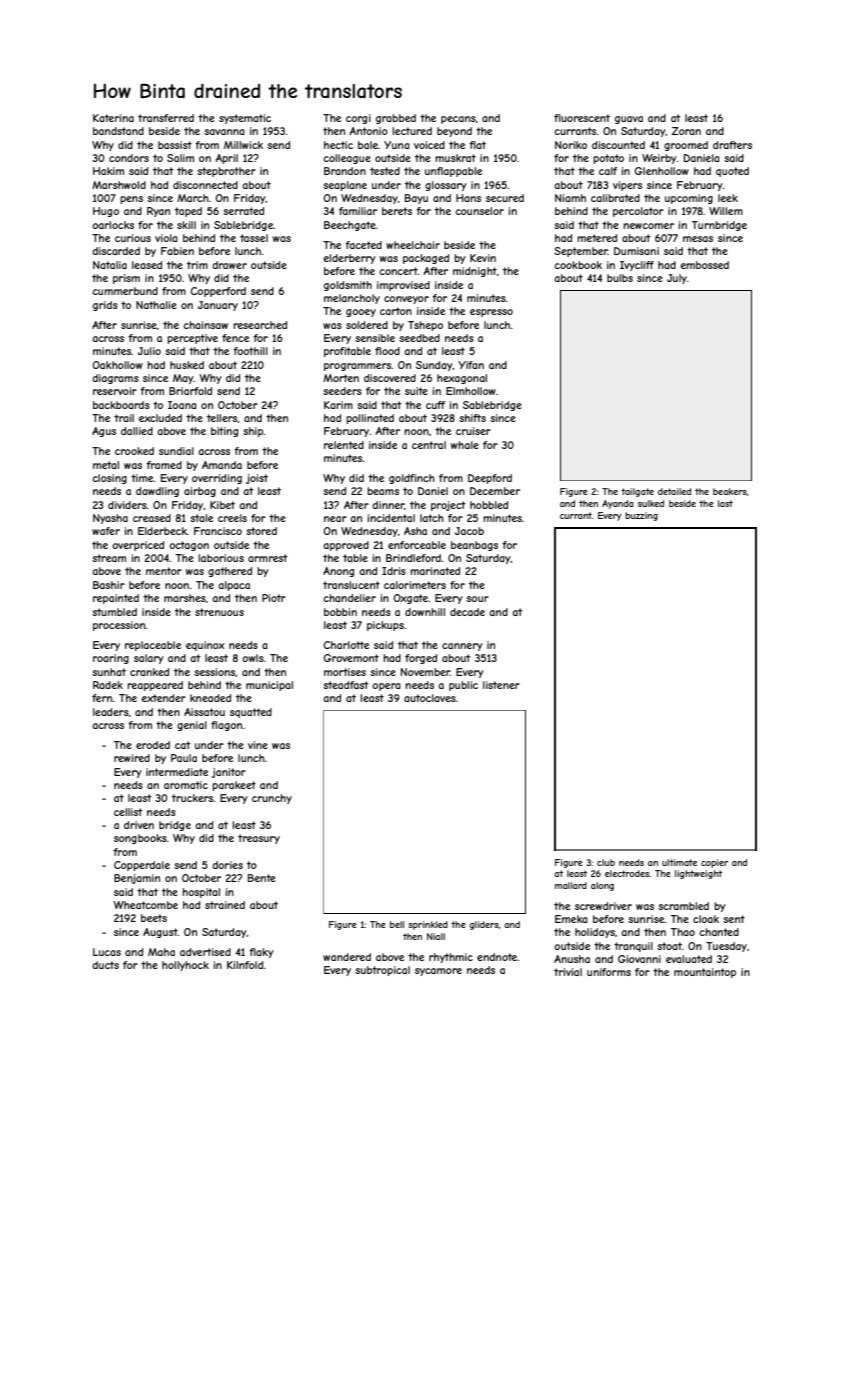 Image resolution: width=849 pixels, height=1400 pixels. What do you see at coordinates (175, 145) in the screenshot?
I see `bassist` at bounding box center [175, 145].
